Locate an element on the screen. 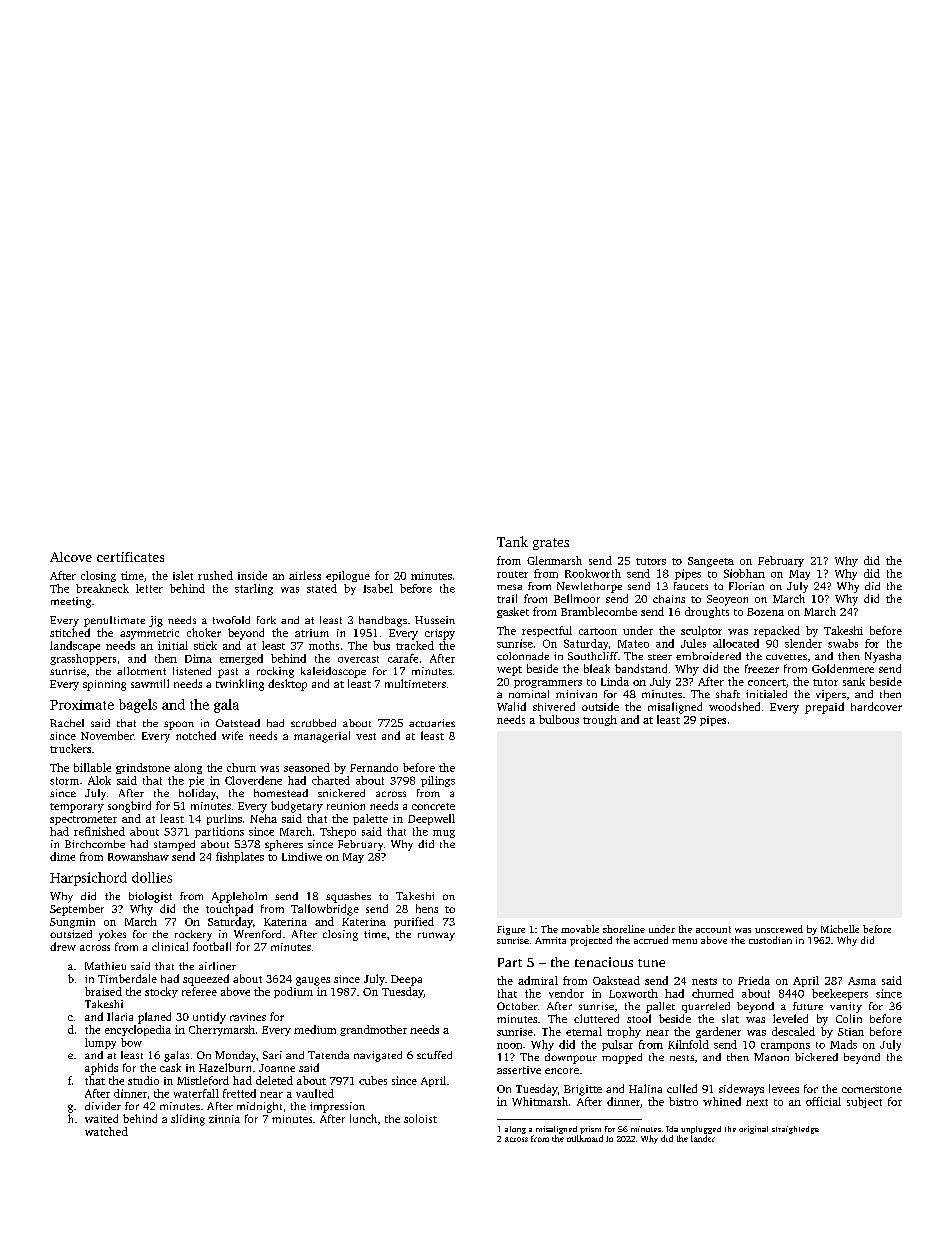 This screenshot has width=952, height=1233. Cherrymarsh is located at coordinates (222, 1030).
